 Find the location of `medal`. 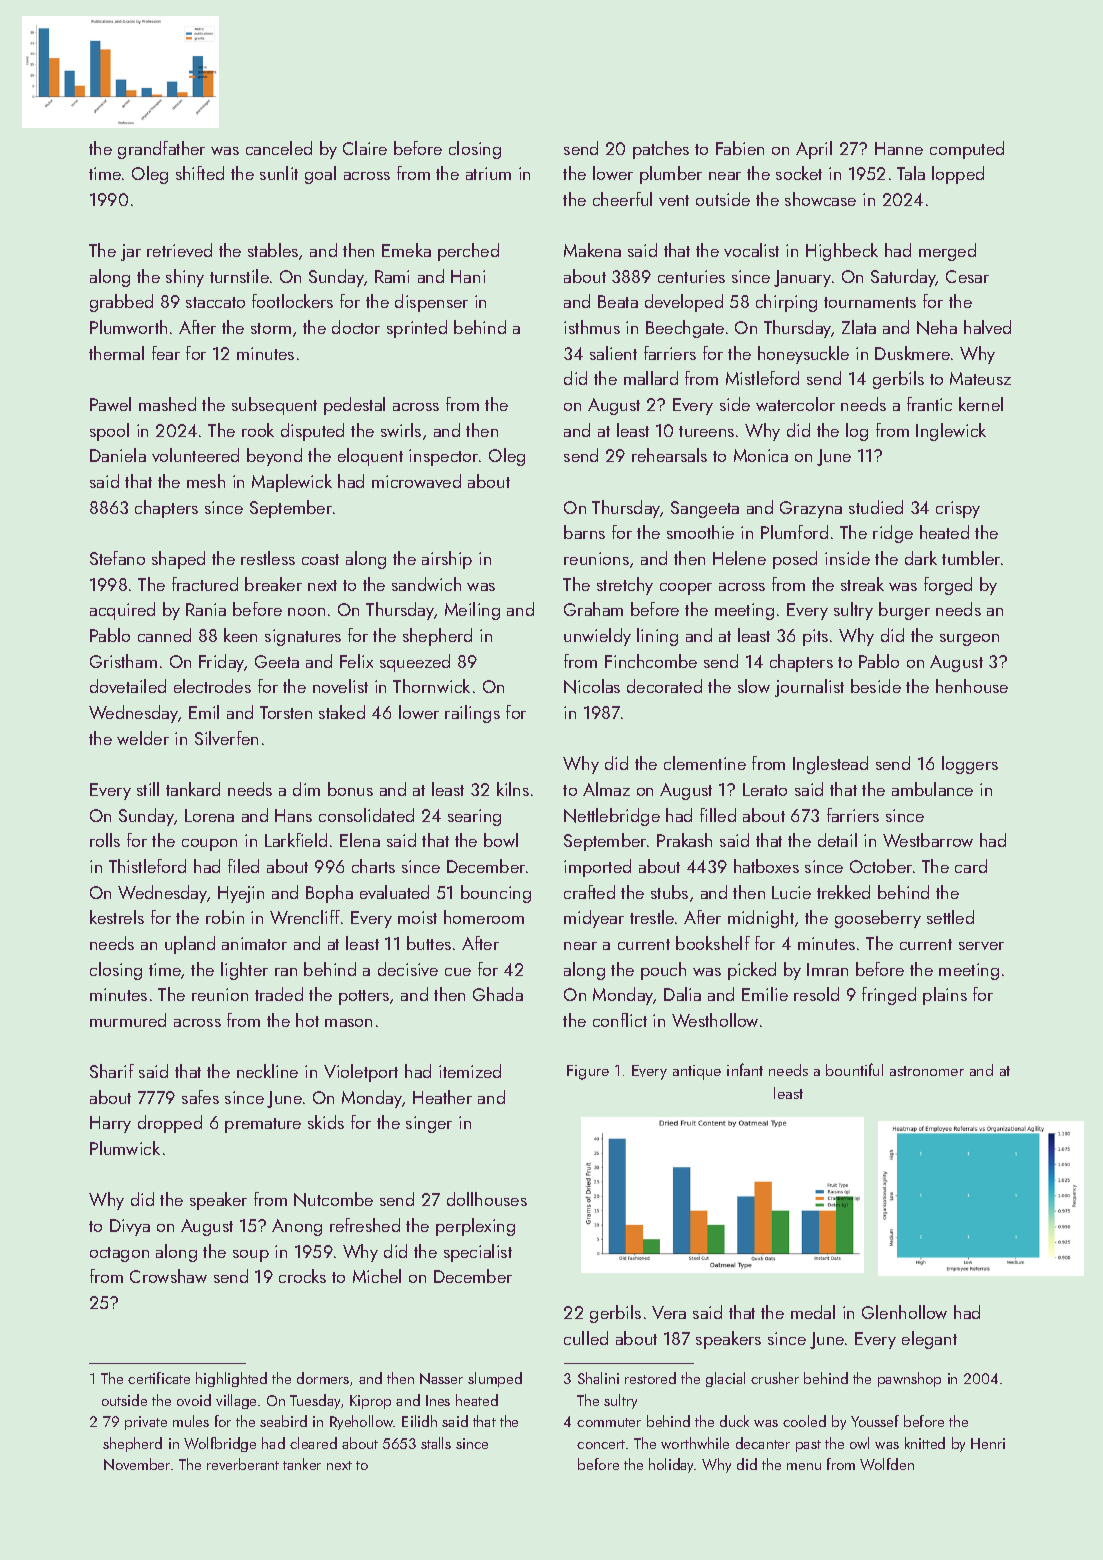

medal is located at coordinates (813, 1312).
